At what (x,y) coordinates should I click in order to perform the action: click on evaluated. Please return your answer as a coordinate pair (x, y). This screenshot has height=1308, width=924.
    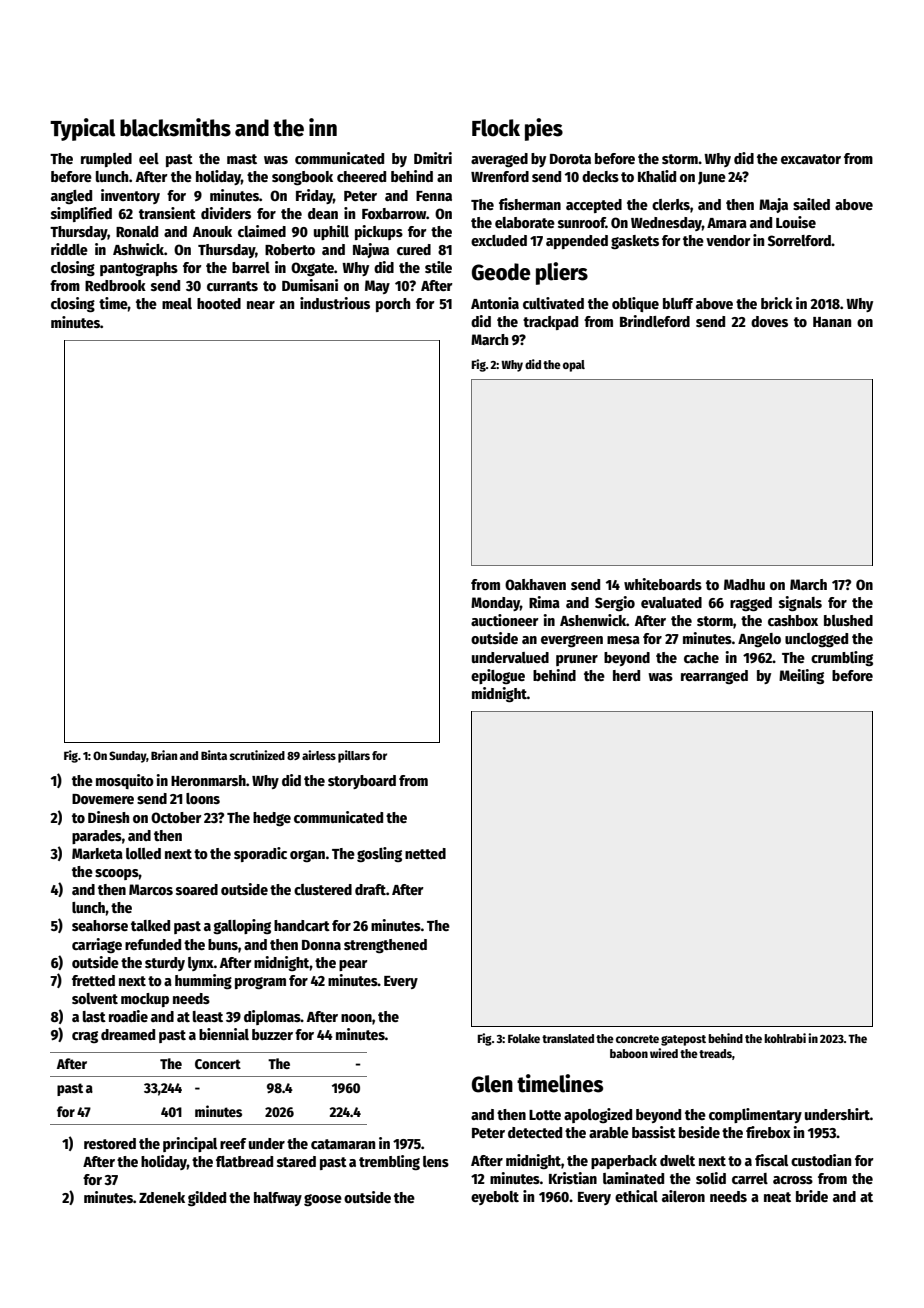
    Looking at the image, I should click on (671, 602).
